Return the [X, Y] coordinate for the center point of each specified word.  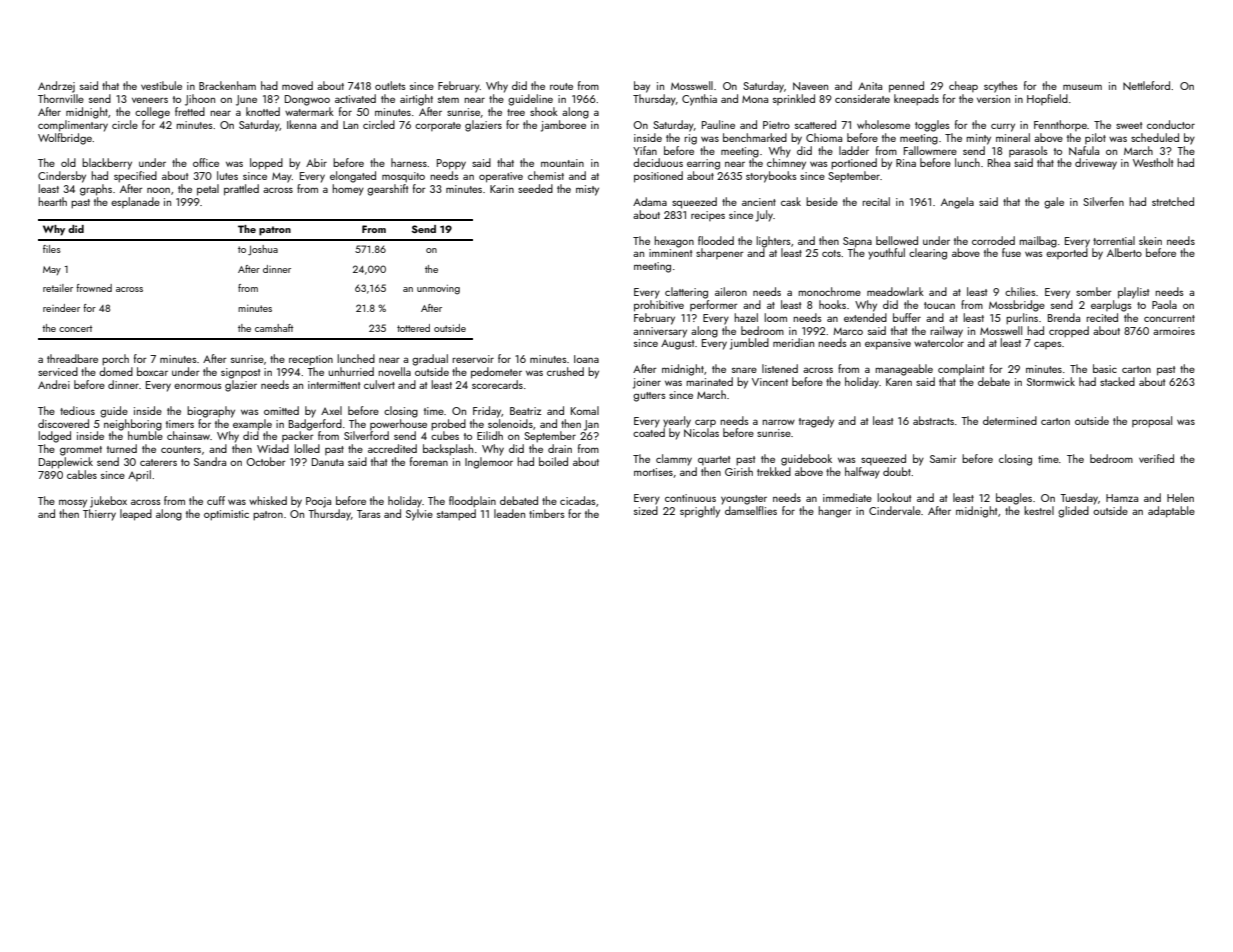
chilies [1020, 291]
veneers [150, 100]
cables [82, 474]
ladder [854, 150]
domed [116, 371]
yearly [677, 422]
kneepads [916, 100]
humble [145, 435]
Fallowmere [930, 150]
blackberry [107, 164]
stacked [1117, 381]
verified [1156, 458]
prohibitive [659, 306]
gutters [649, 397]
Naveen [810, 86]
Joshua [263, 250]
